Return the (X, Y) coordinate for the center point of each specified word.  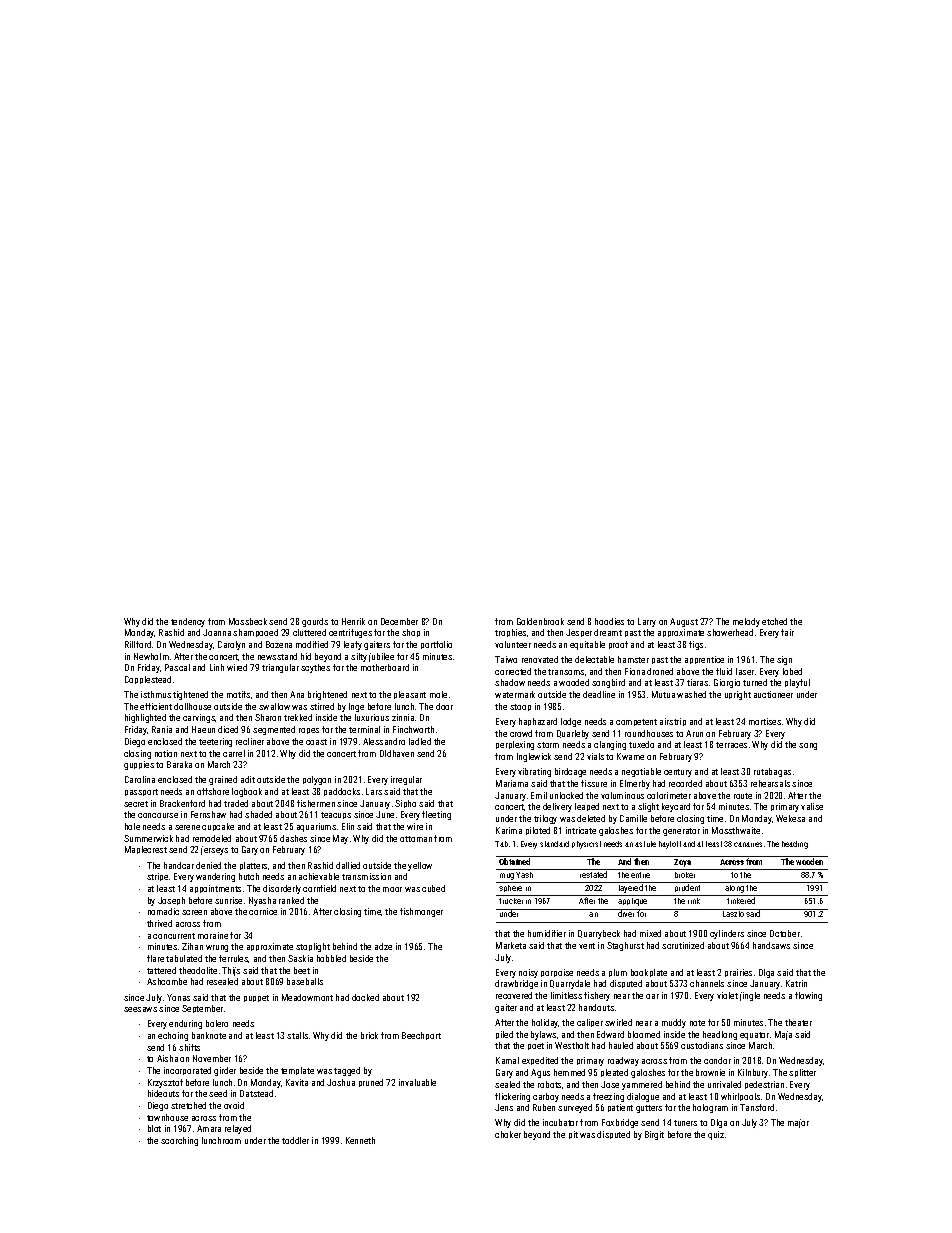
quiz (716, 1135)
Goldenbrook (540, 621)
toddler (295, 1140)
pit (573, 1135)
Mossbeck (248, 621)
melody (746, 622)
